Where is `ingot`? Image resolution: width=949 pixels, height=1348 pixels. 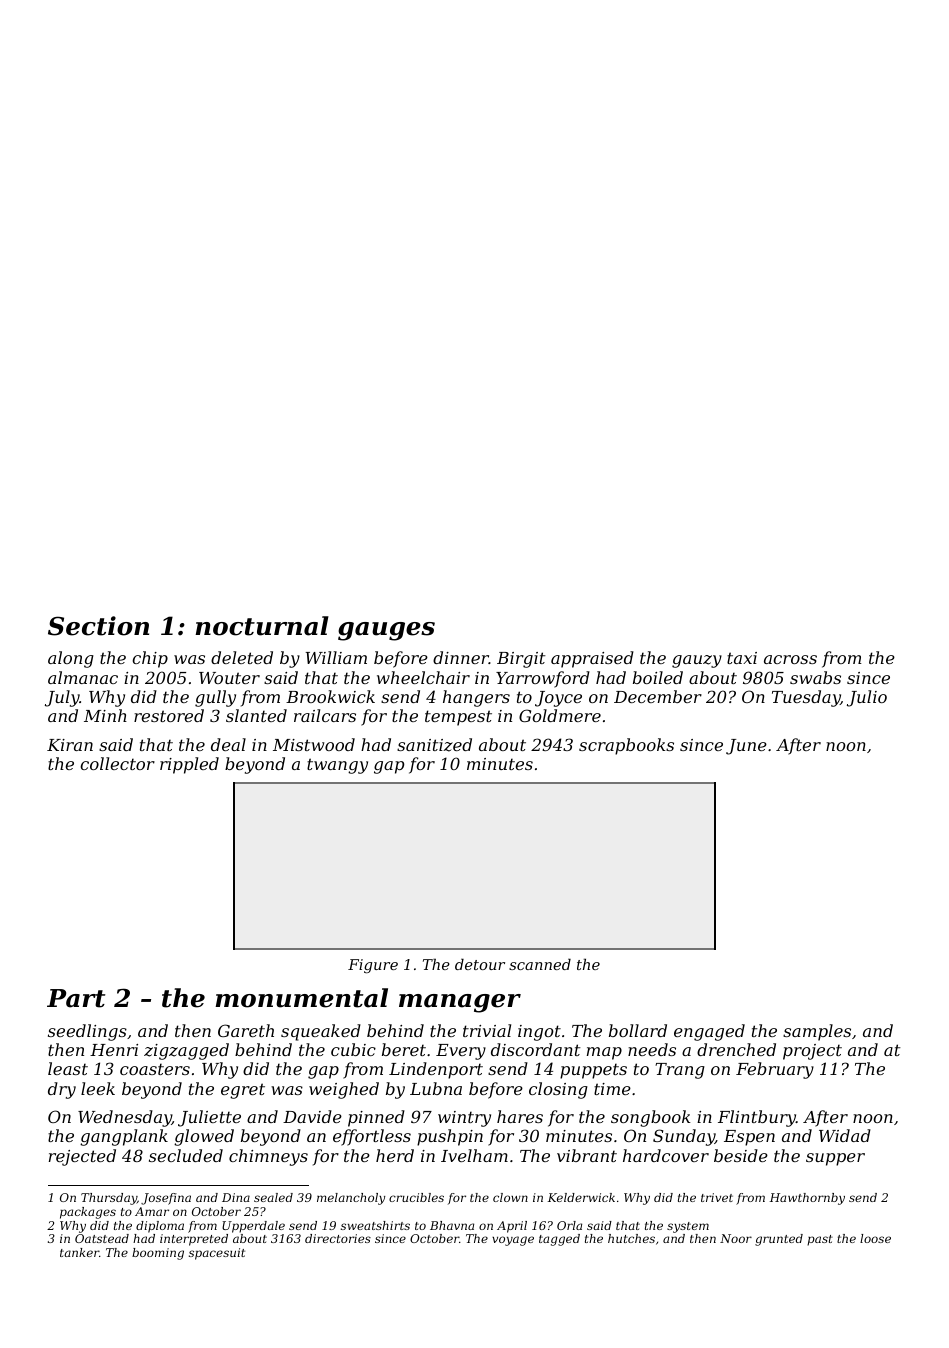
ingot is located at coordinates (539, 1033).
